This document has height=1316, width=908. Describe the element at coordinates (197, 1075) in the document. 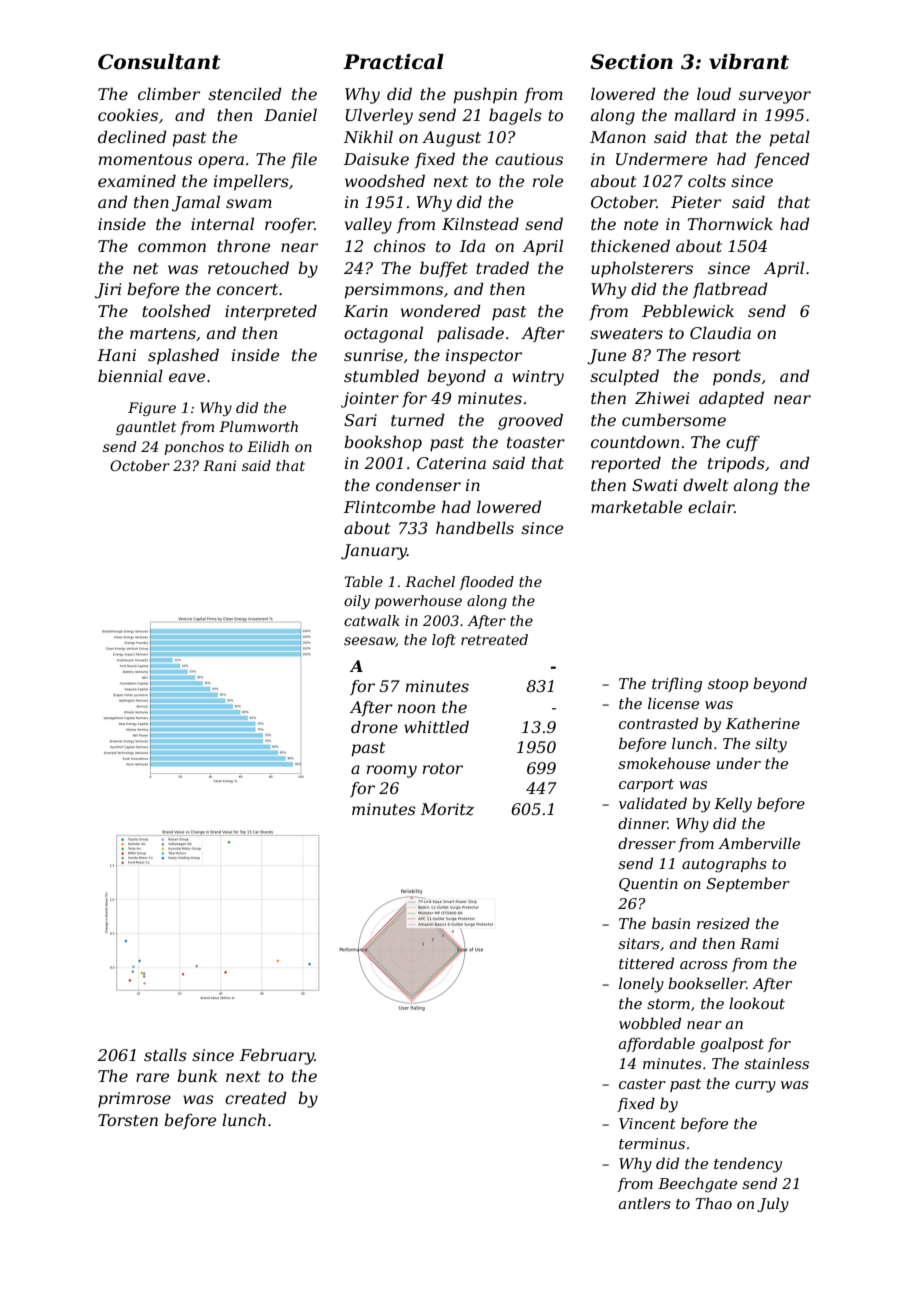

I see `bunk` at that location.
